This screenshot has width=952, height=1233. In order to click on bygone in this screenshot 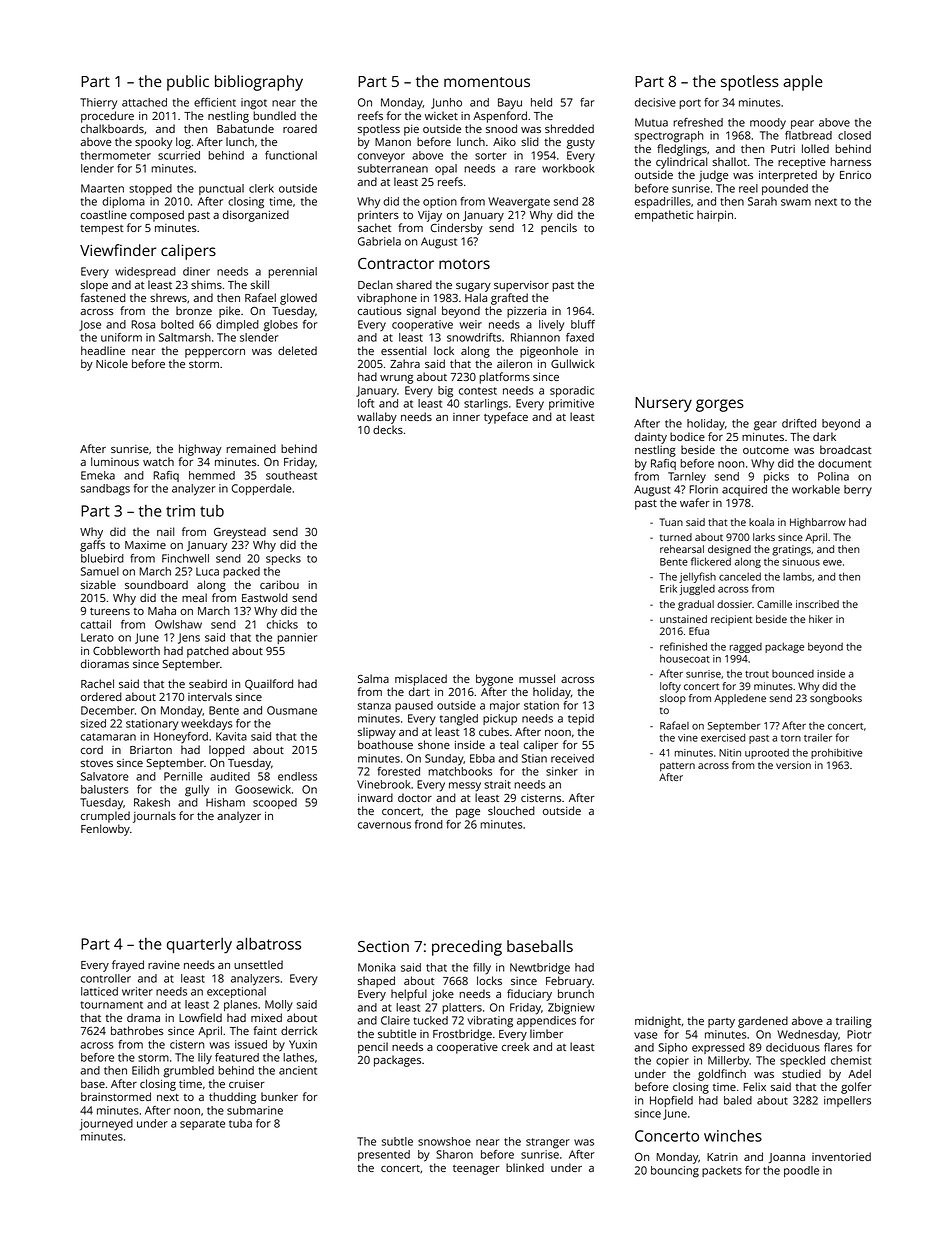, I will do `click(494, 680)`.
